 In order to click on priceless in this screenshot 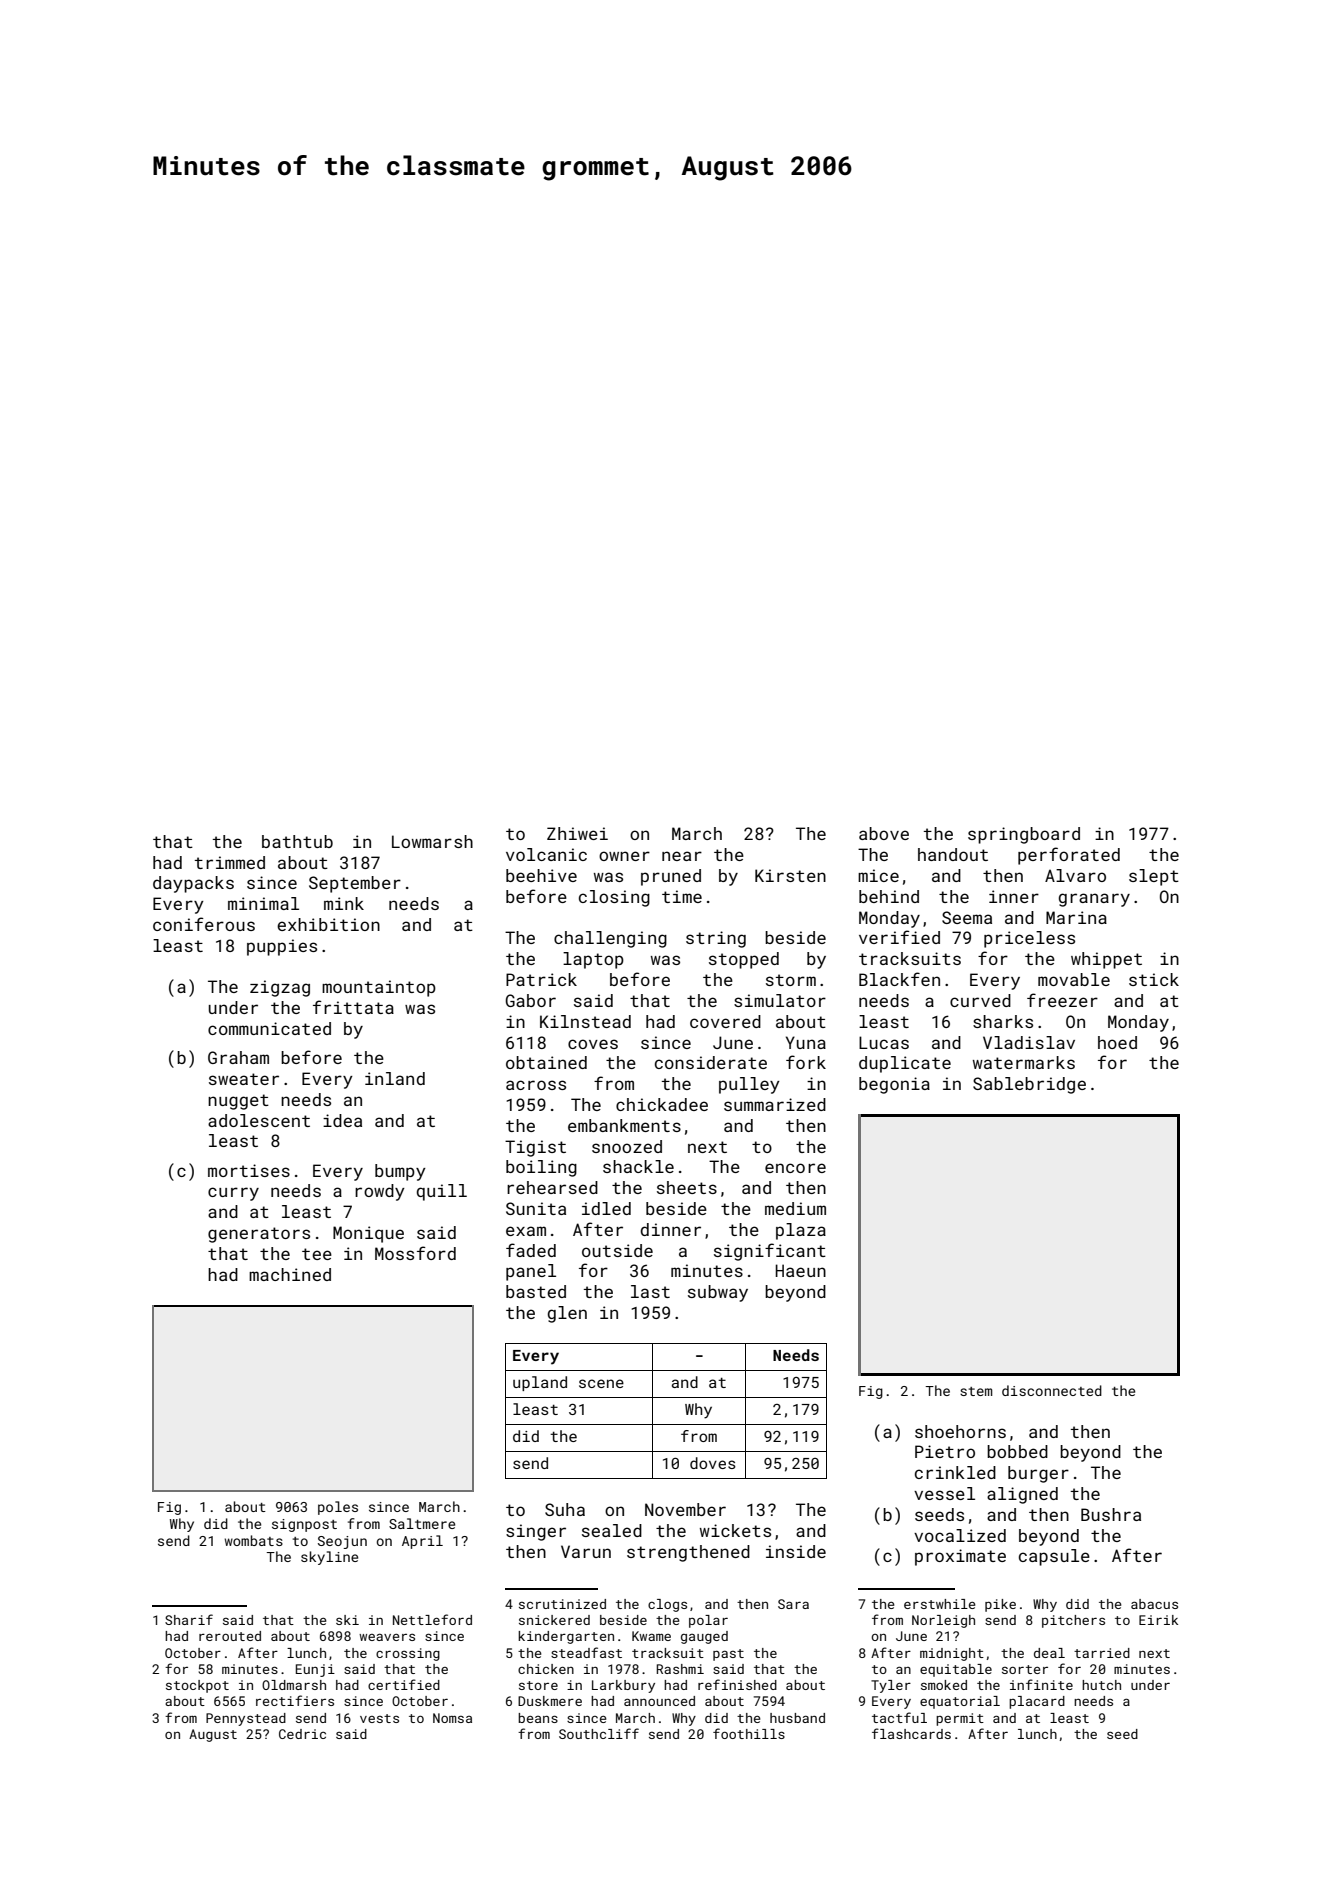, I will do `click(1029, 939)`.
